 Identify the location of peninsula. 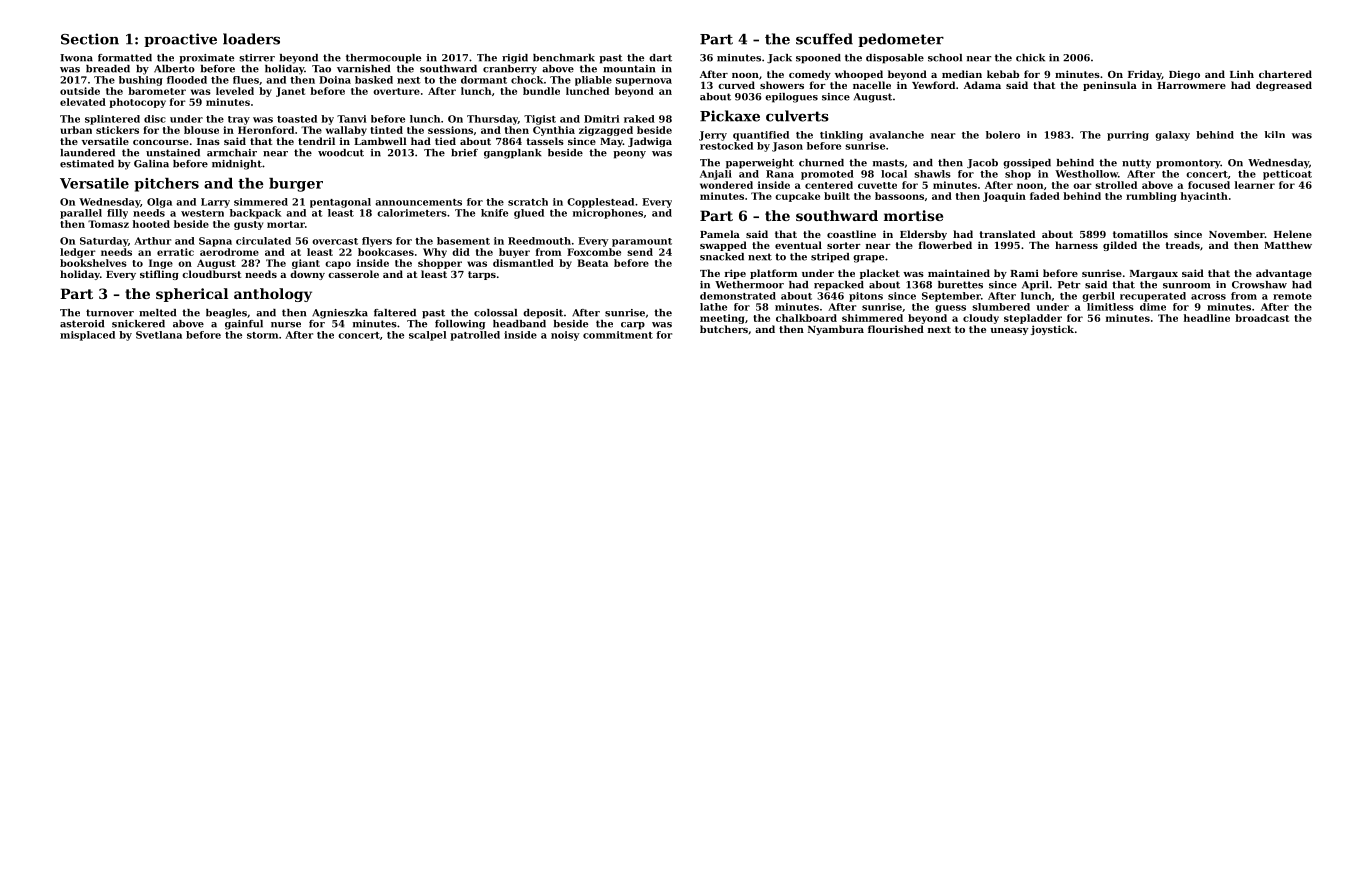
(1110, 86).
